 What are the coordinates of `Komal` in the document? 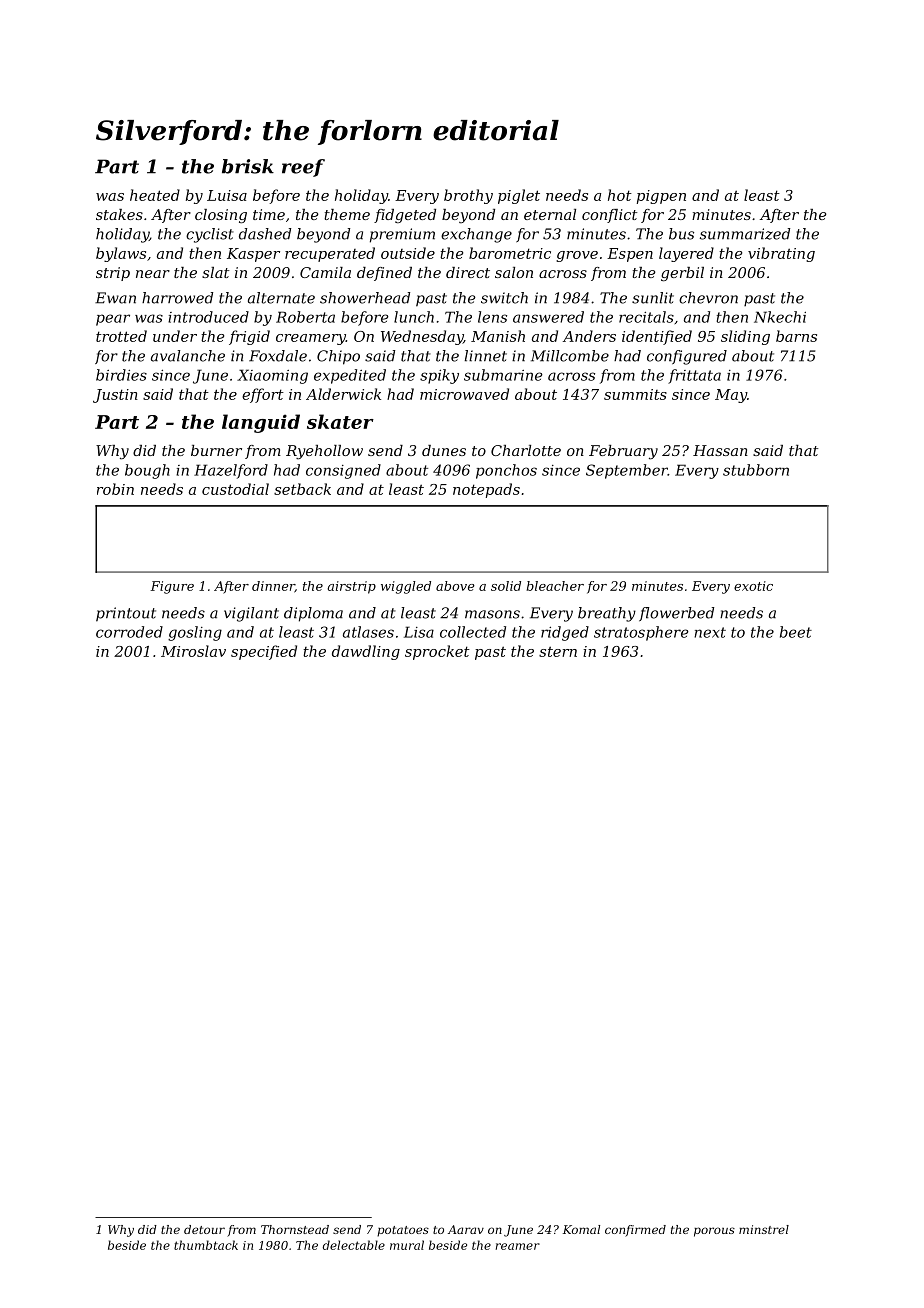 It's located at (581, 1229).
